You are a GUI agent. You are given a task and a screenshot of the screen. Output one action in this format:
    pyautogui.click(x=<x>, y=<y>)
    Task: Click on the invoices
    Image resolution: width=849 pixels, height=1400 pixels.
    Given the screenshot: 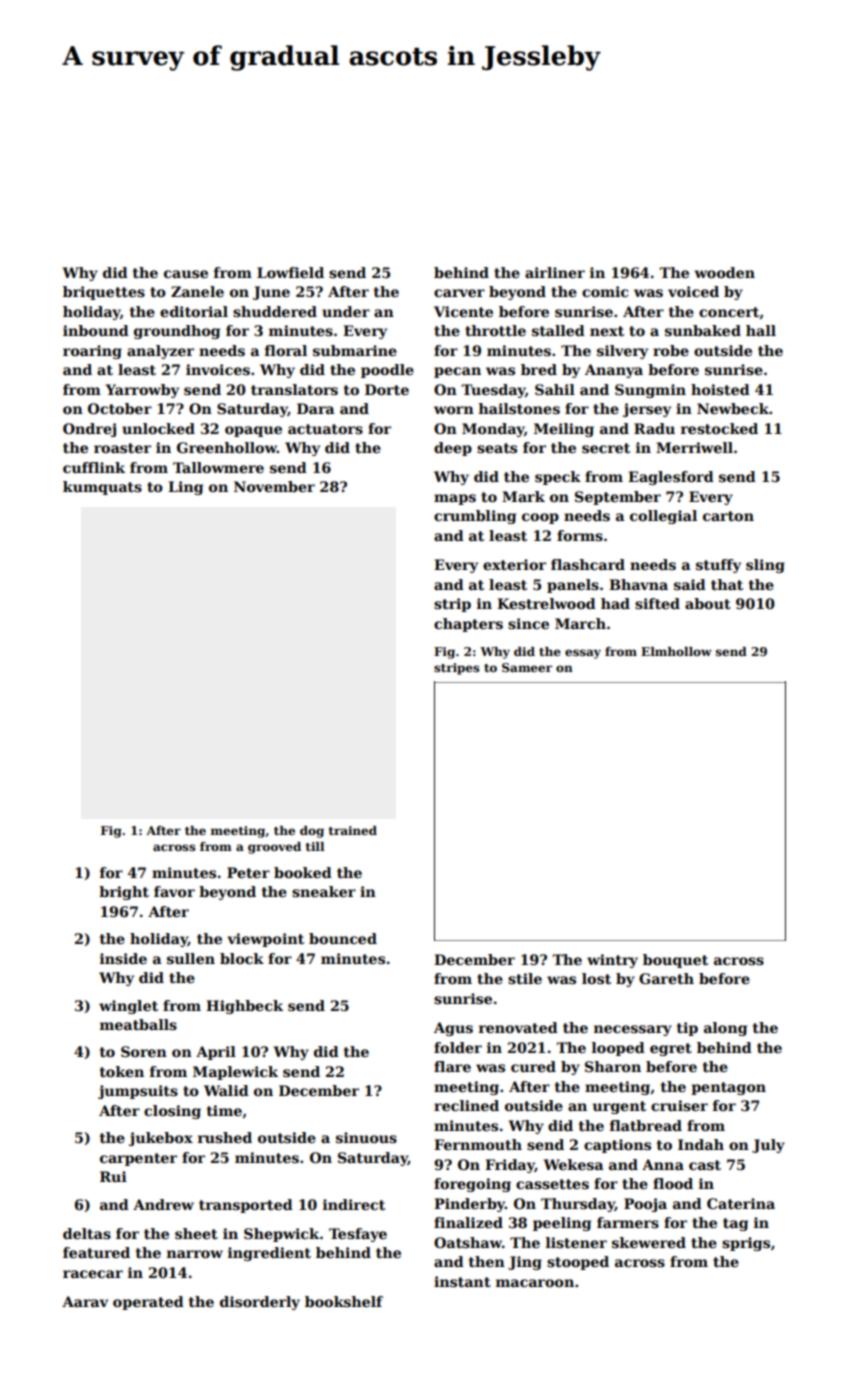 What is the action you would take?
    pyautogui.click(x=218, y=369)
